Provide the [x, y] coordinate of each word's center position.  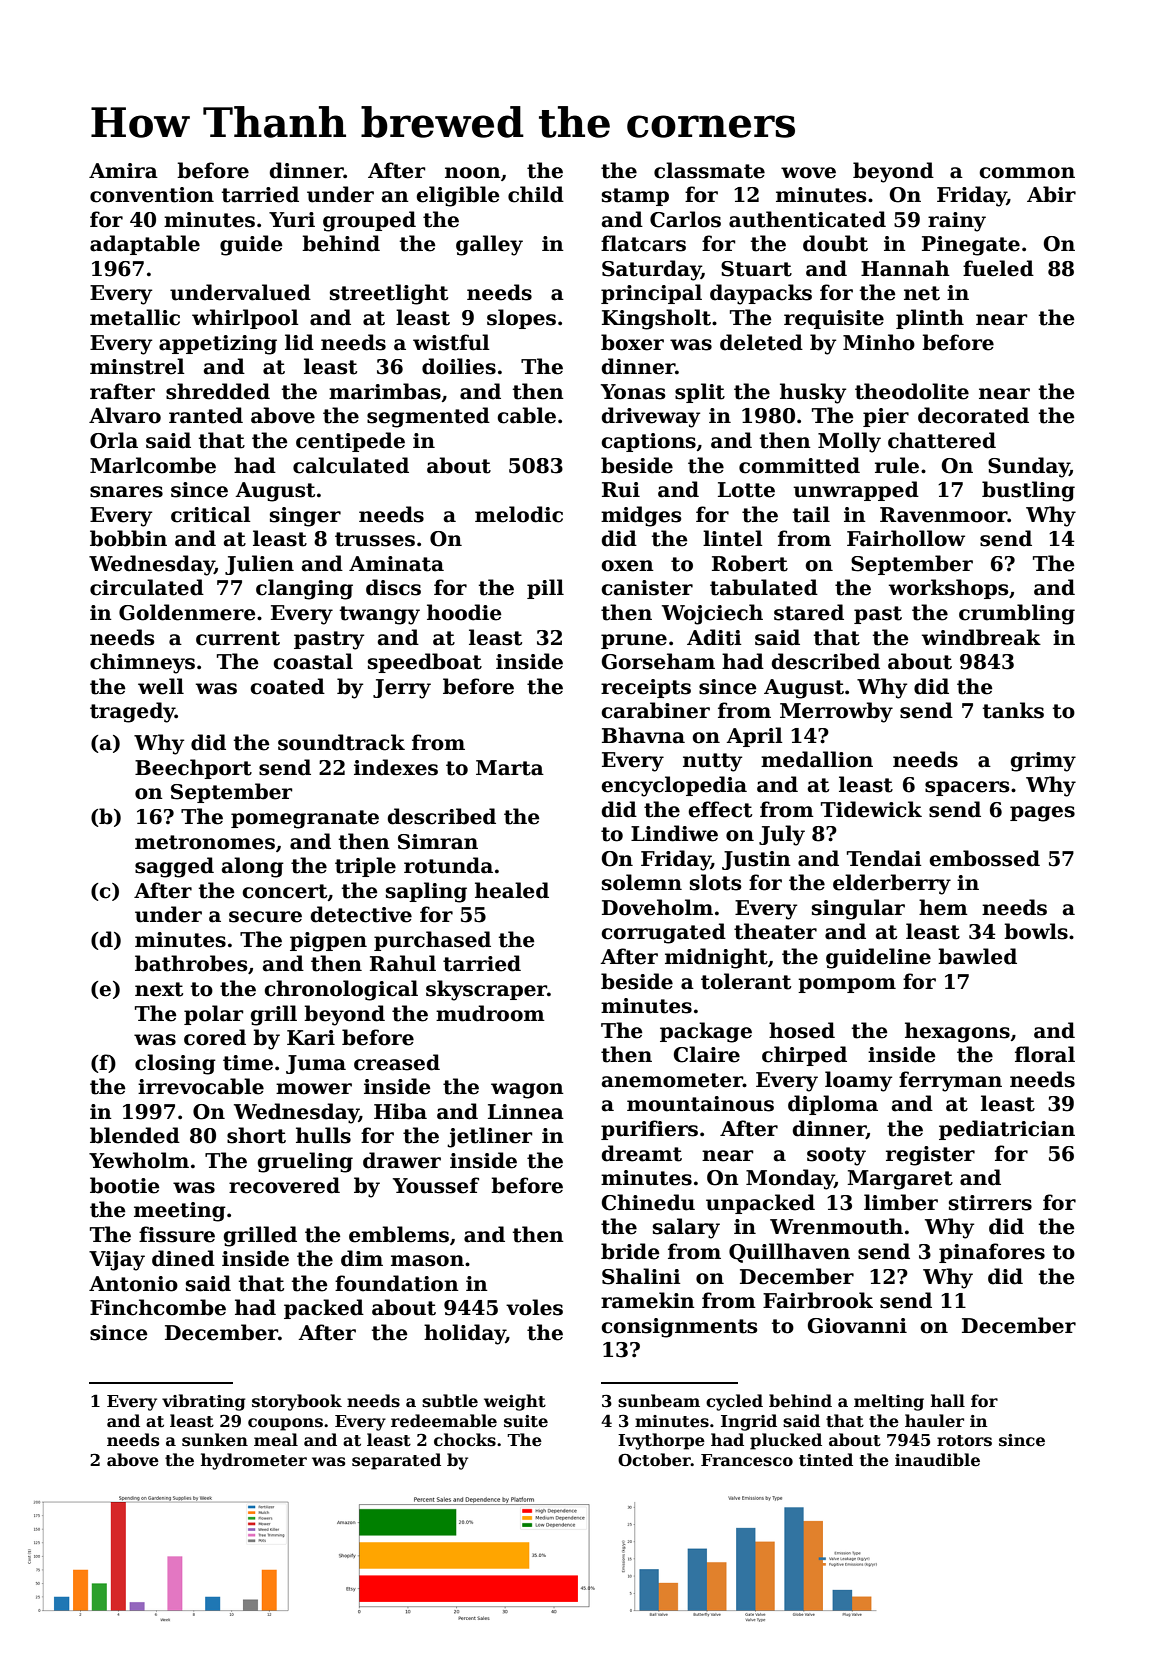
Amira [123, 171]
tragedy [132, 712]
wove [808, 173]
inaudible [937, 1460]
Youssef [436, 1185]
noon [473, 173]
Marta [510, 768]
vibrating [203, 1402]
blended [135, 1135]
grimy [1043, 762]
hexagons [957, 1032]
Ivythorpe [661, 1441]
